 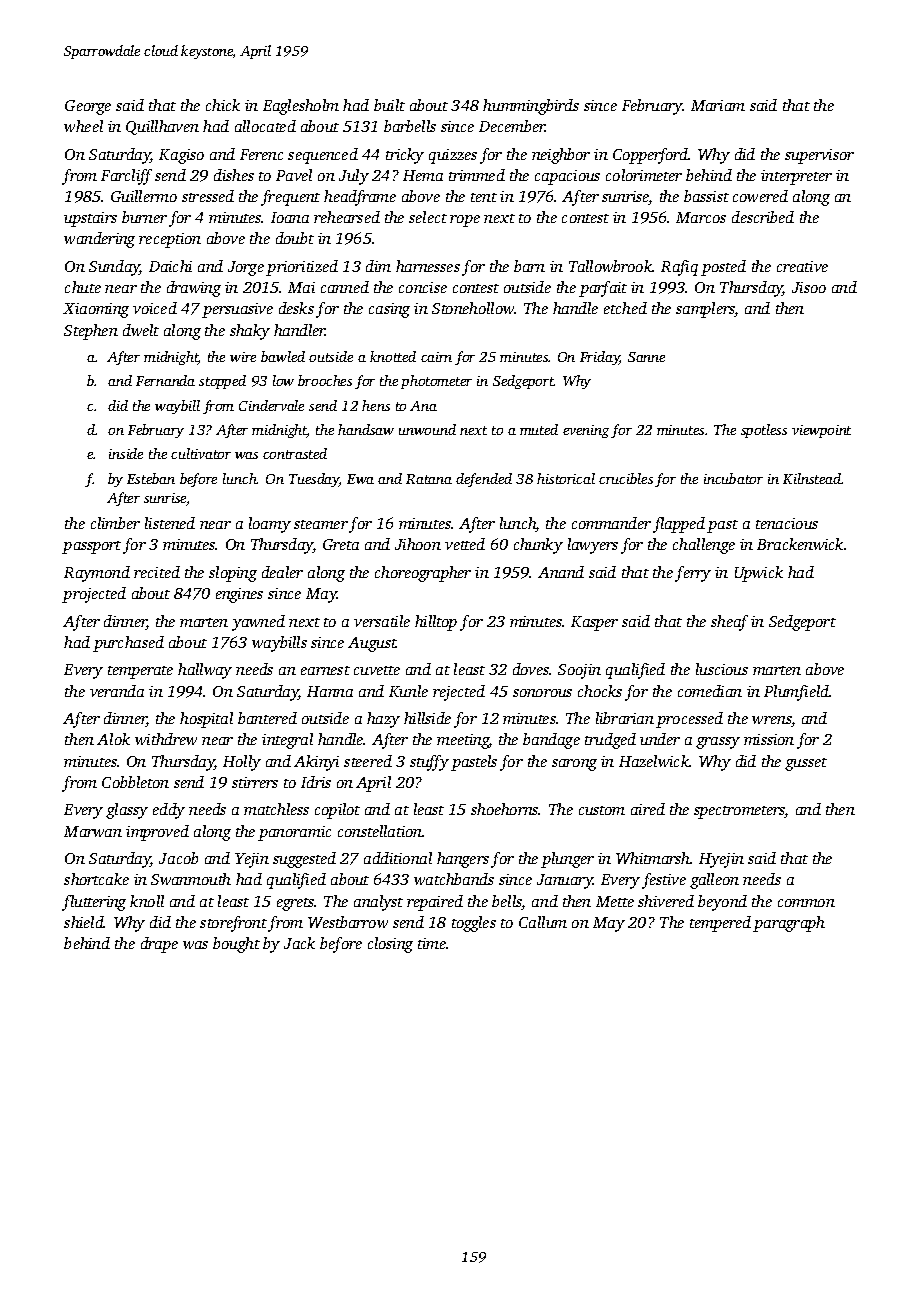 I want to click on dwelt, so click(x=141, y=330).
